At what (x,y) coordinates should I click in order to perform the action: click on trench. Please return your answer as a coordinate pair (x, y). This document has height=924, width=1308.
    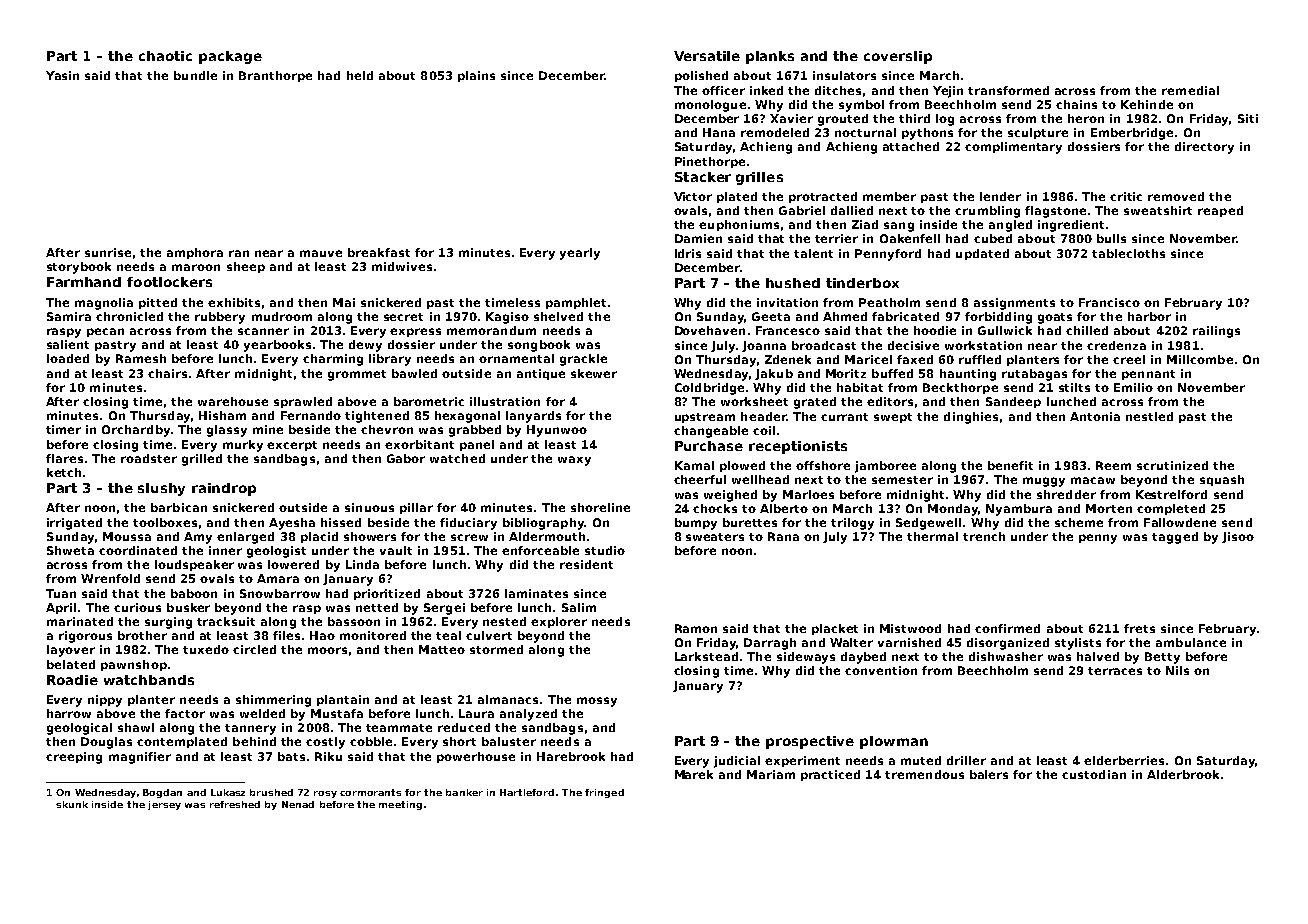
    Looking at the image, I should click on (984, 536).
